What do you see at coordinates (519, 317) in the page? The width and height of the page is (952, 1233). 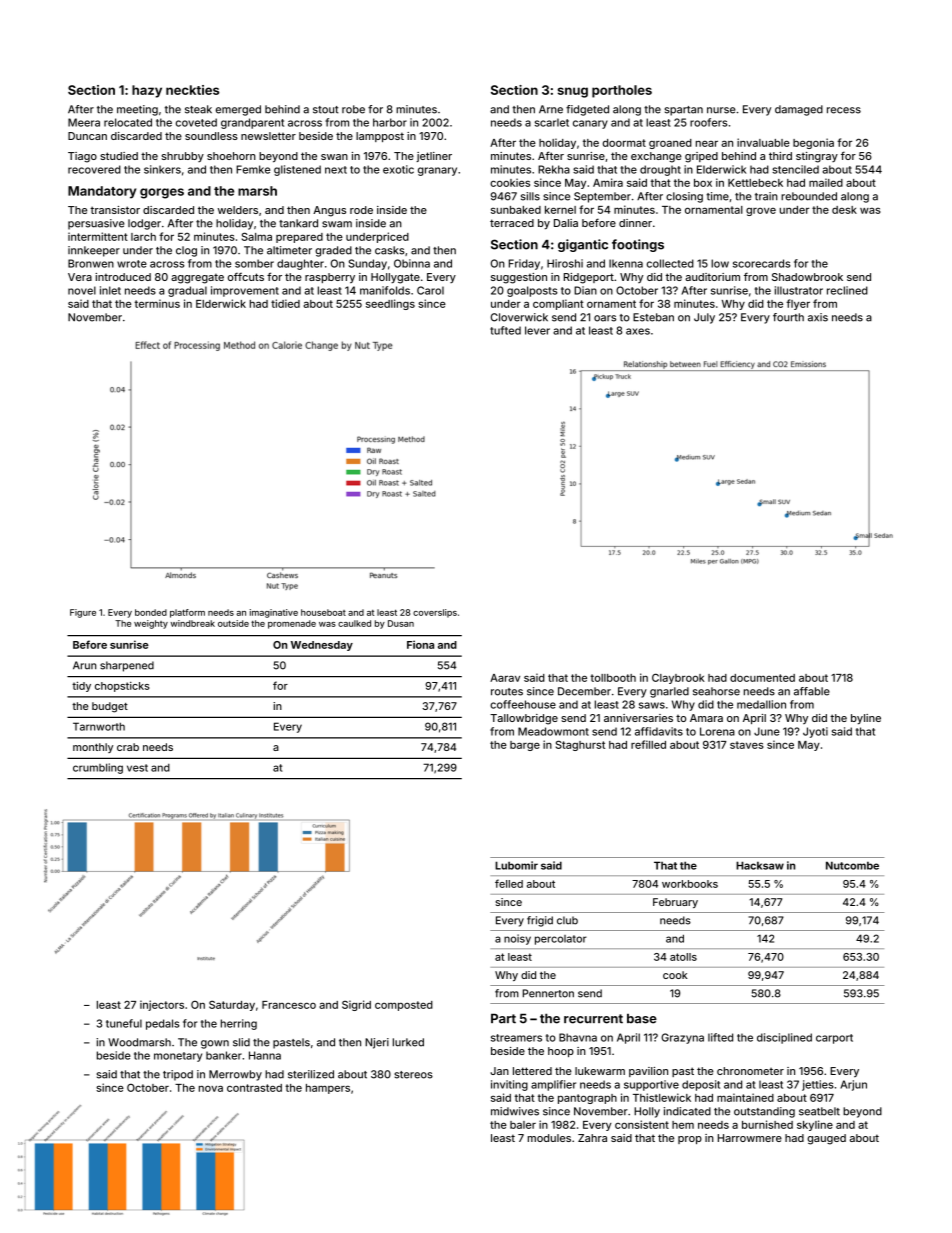 I see `Cloverwick` at bounding box center [519, 317].
